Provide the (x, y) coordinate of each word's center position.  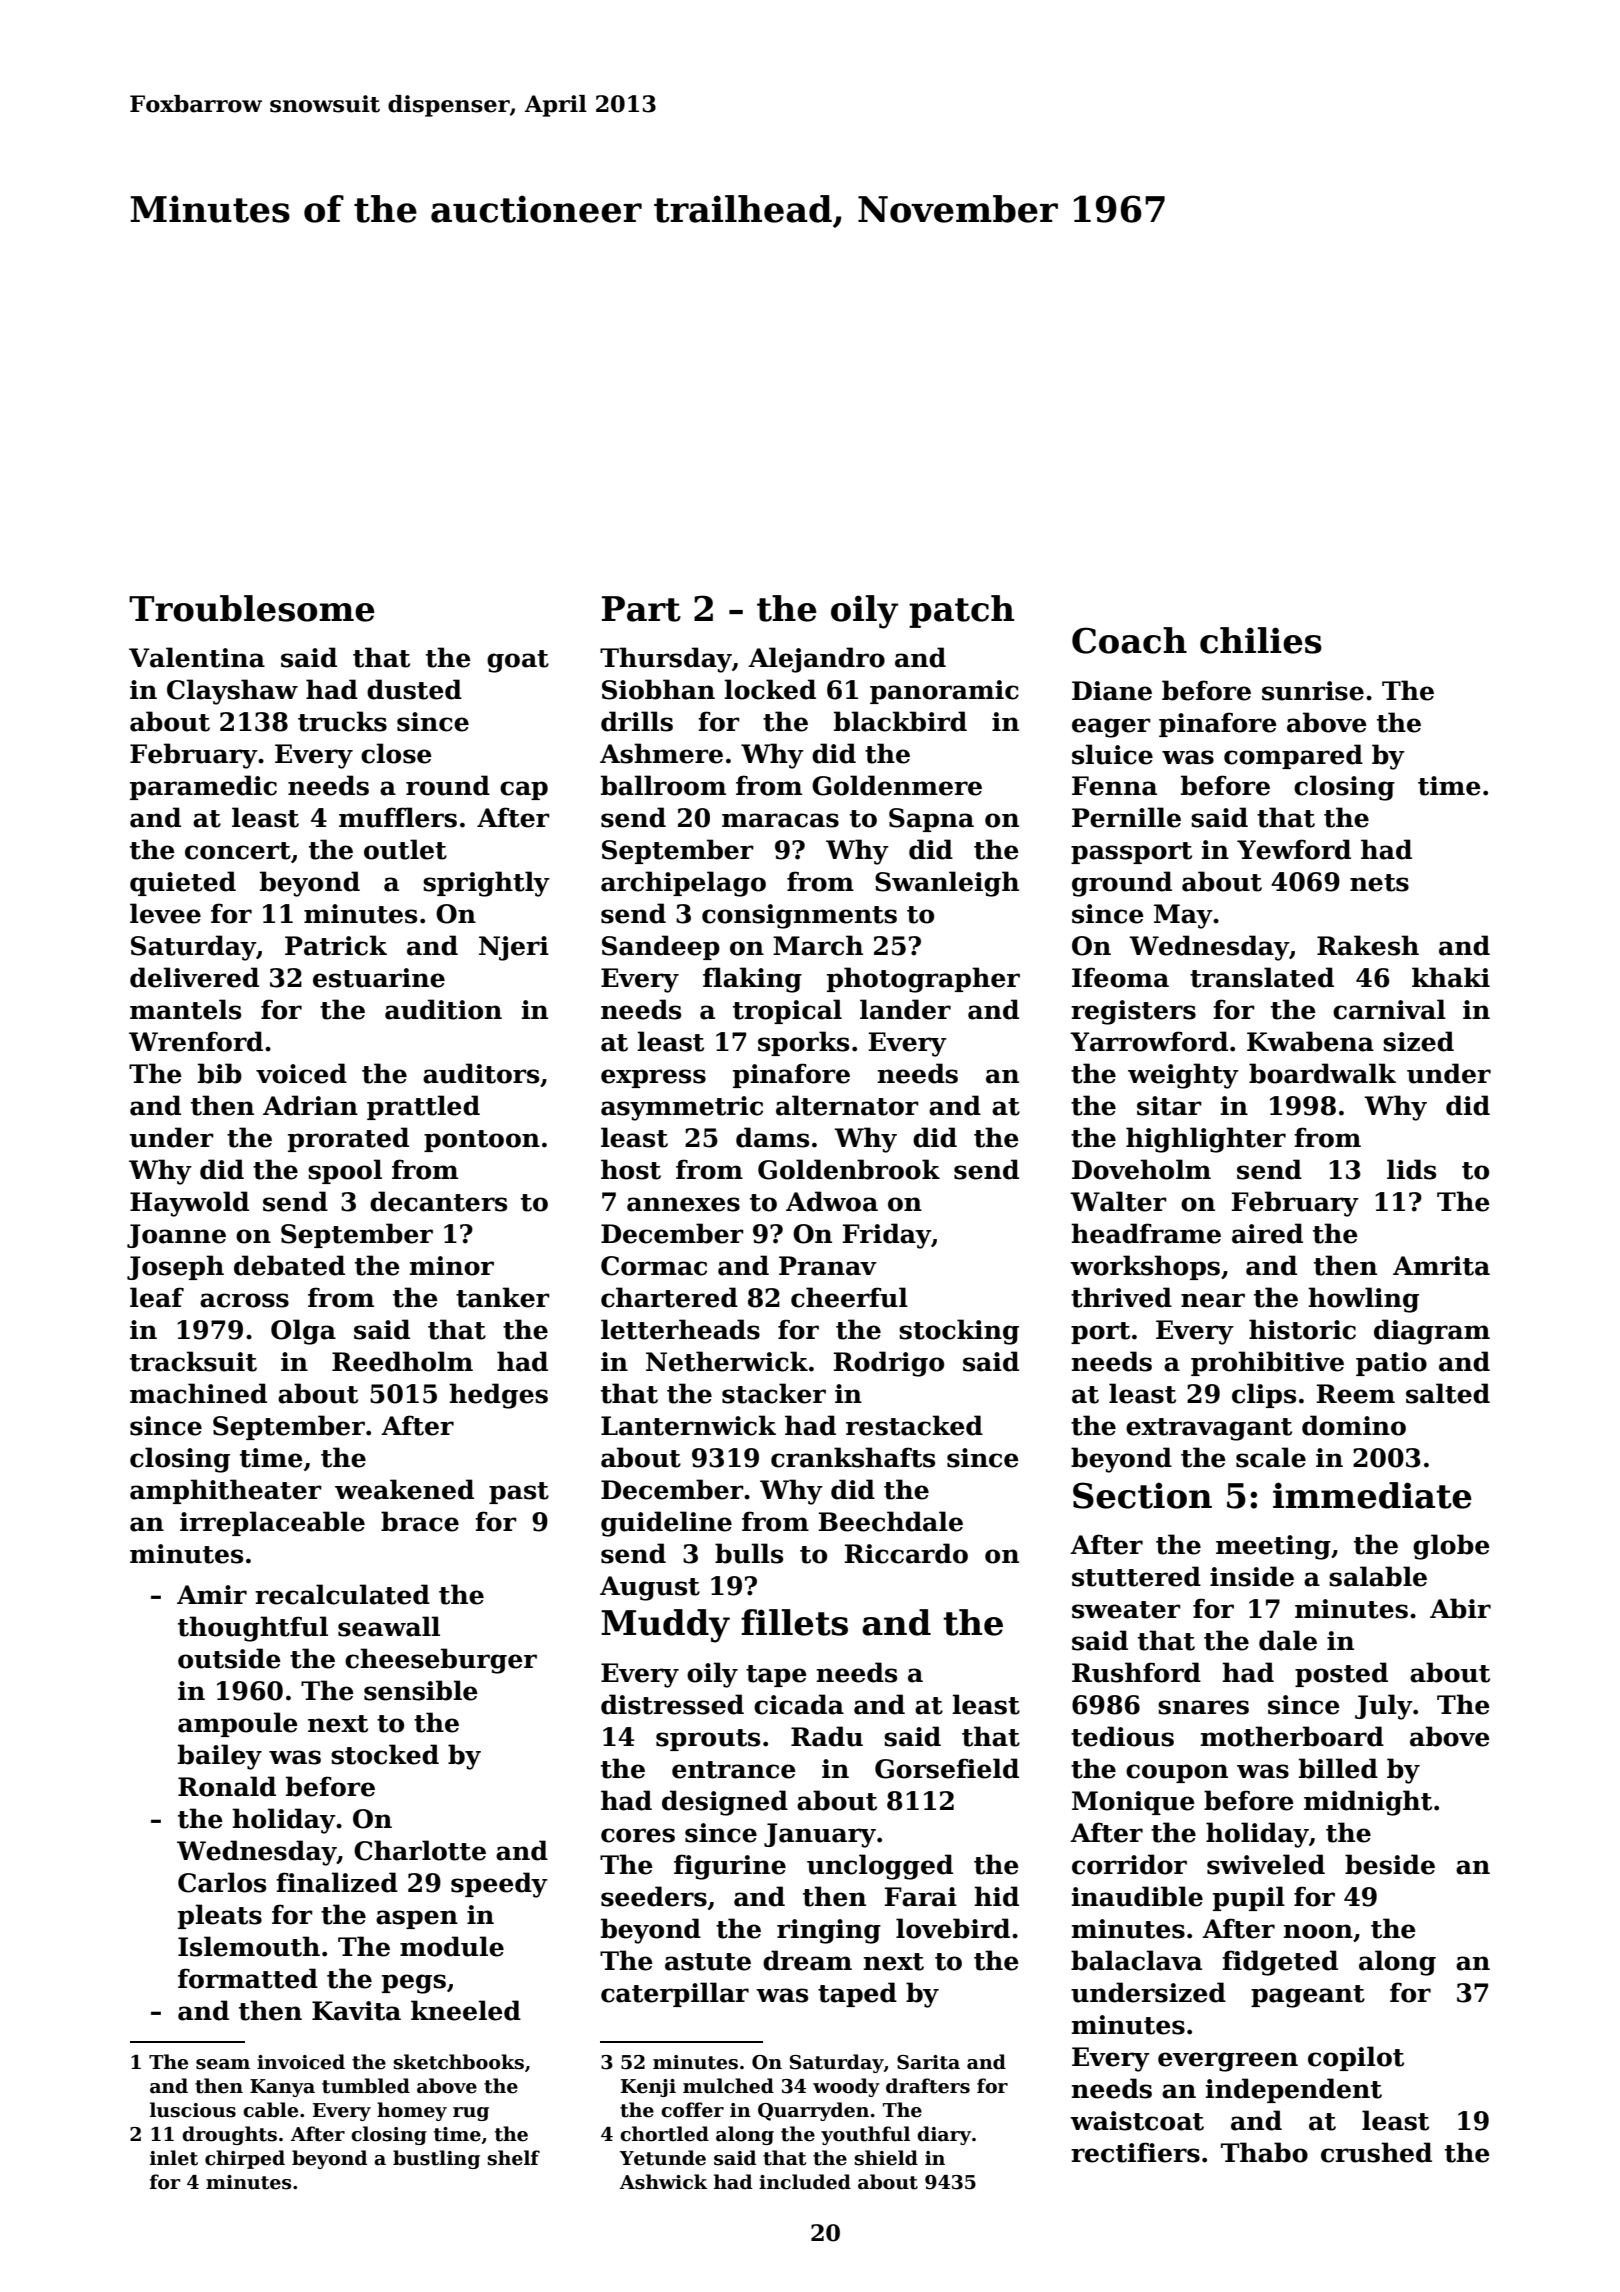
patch (961, 611)
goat (518, 661)
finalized (337, 1882)
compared (1293, 756)
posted (1341, 1674)
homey (412, 2111)
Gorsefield (947, 1768)
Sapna (931, 820)
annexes (683, 1204)
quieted (183, 883)
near (1213, 1300)
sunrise (1313, 691)
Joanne (176, 1236)
